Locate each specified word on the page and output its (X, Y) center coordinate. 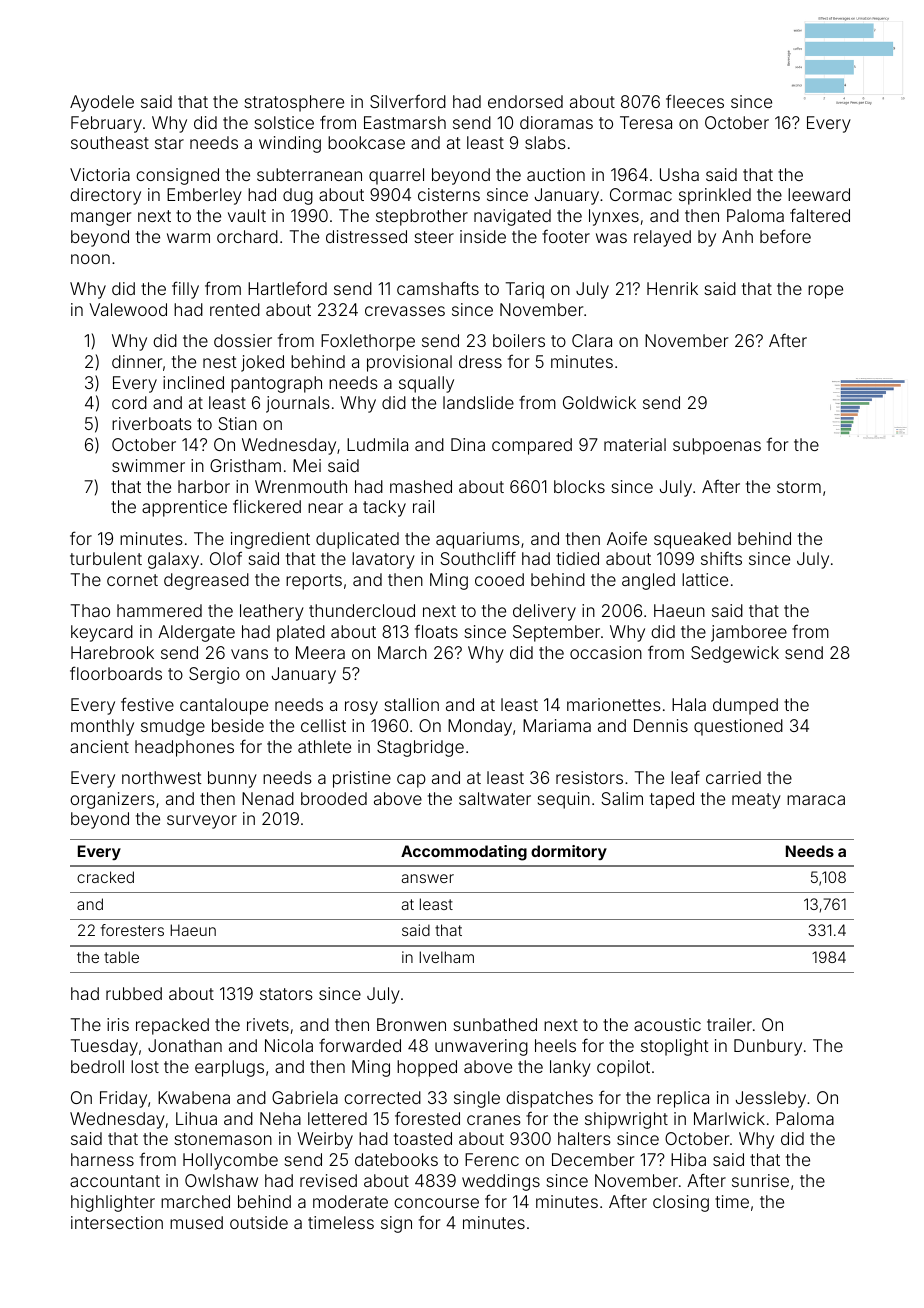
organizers (112, 800)
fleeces (695, 101)
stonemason (223, 1139)
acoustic (667, 1024)
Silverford (408, 101)
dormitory (569, 852)
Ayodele (102, 103)
